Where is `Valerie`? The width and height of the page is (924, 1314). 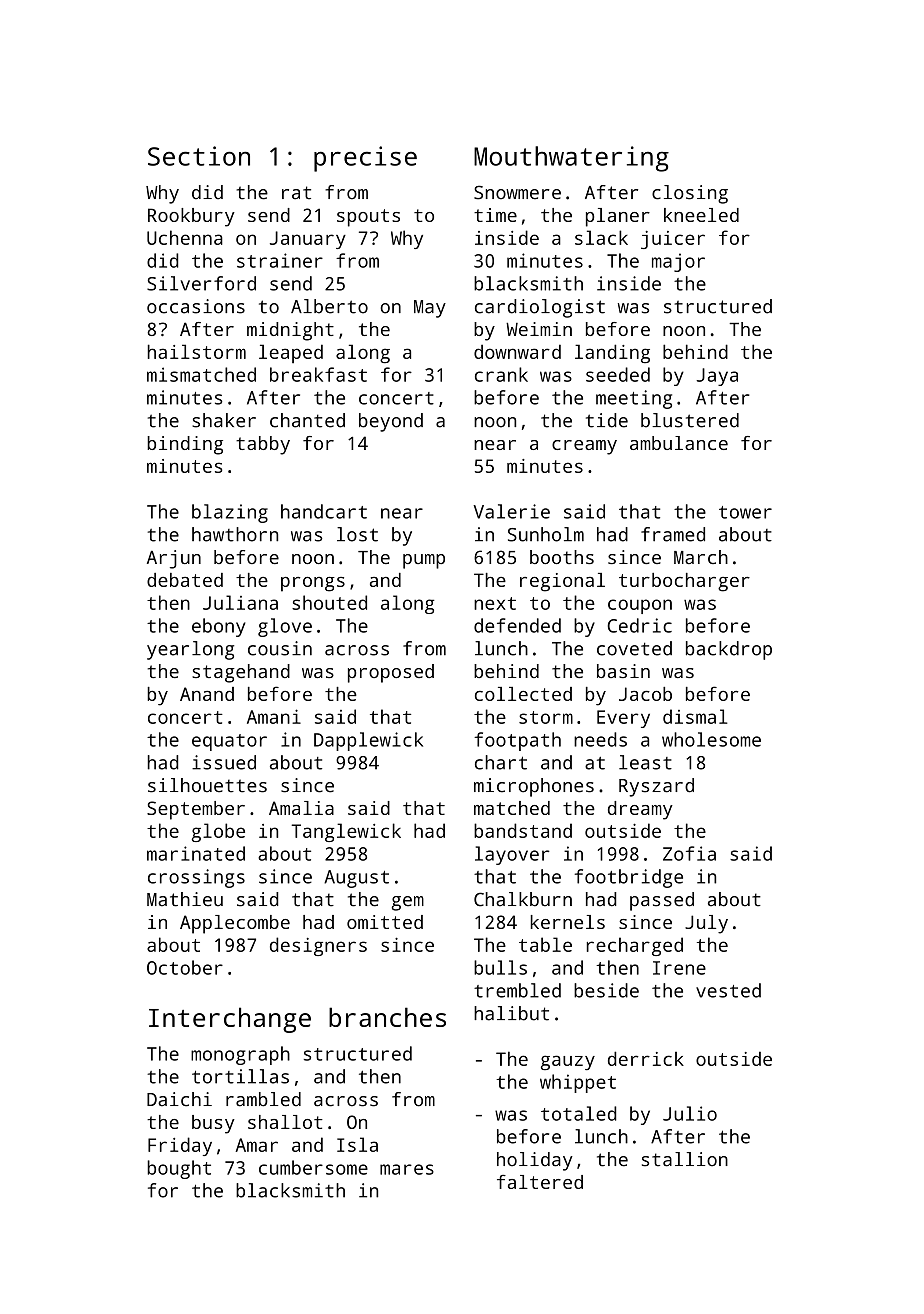
Valerie is located at coordinates (511, 511).
